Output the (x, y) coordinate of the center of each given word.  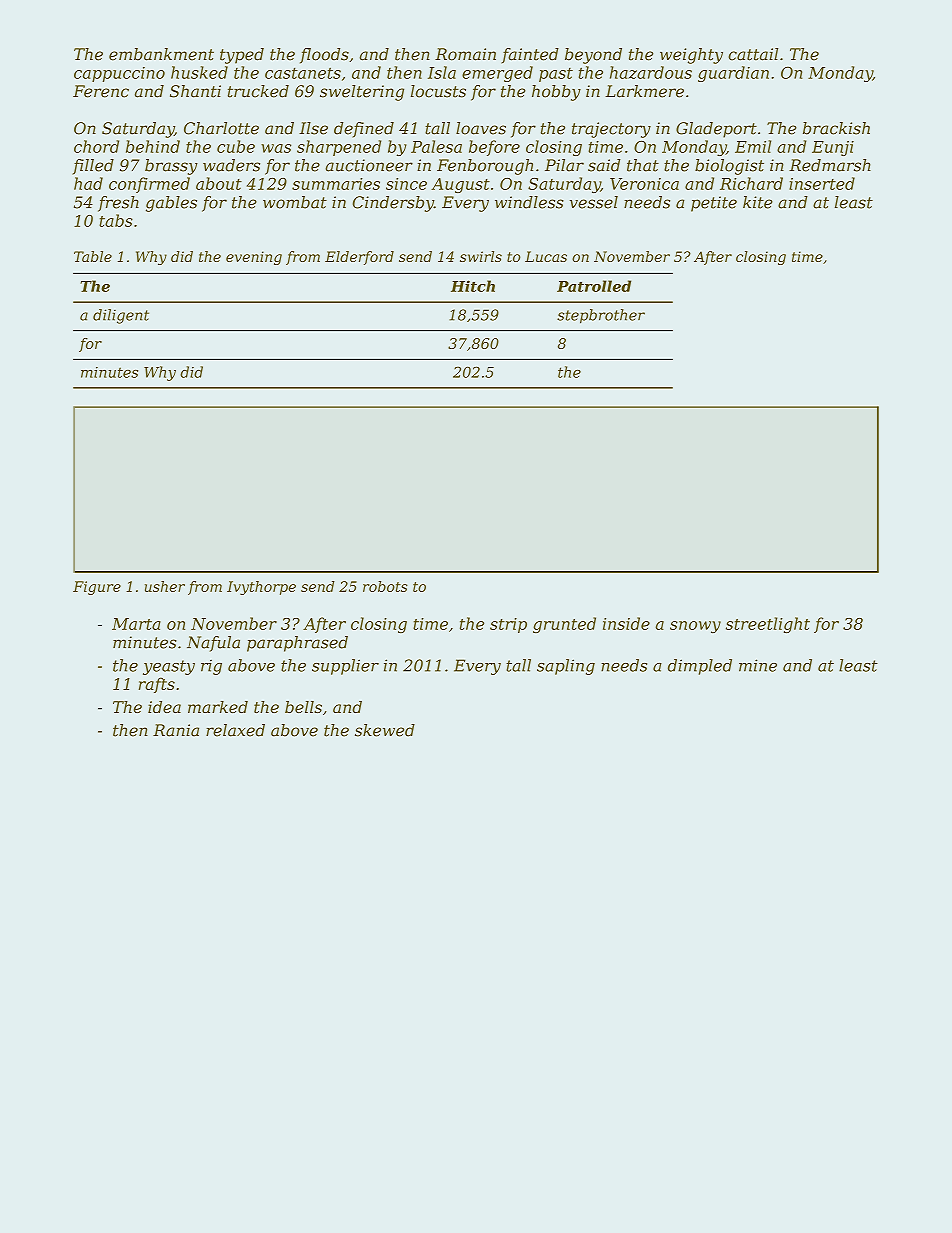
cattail (753, 54)
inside (626, 623)
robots (385, 586)
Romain (465, 54)
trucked (258, 91)
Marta (136, 624)
